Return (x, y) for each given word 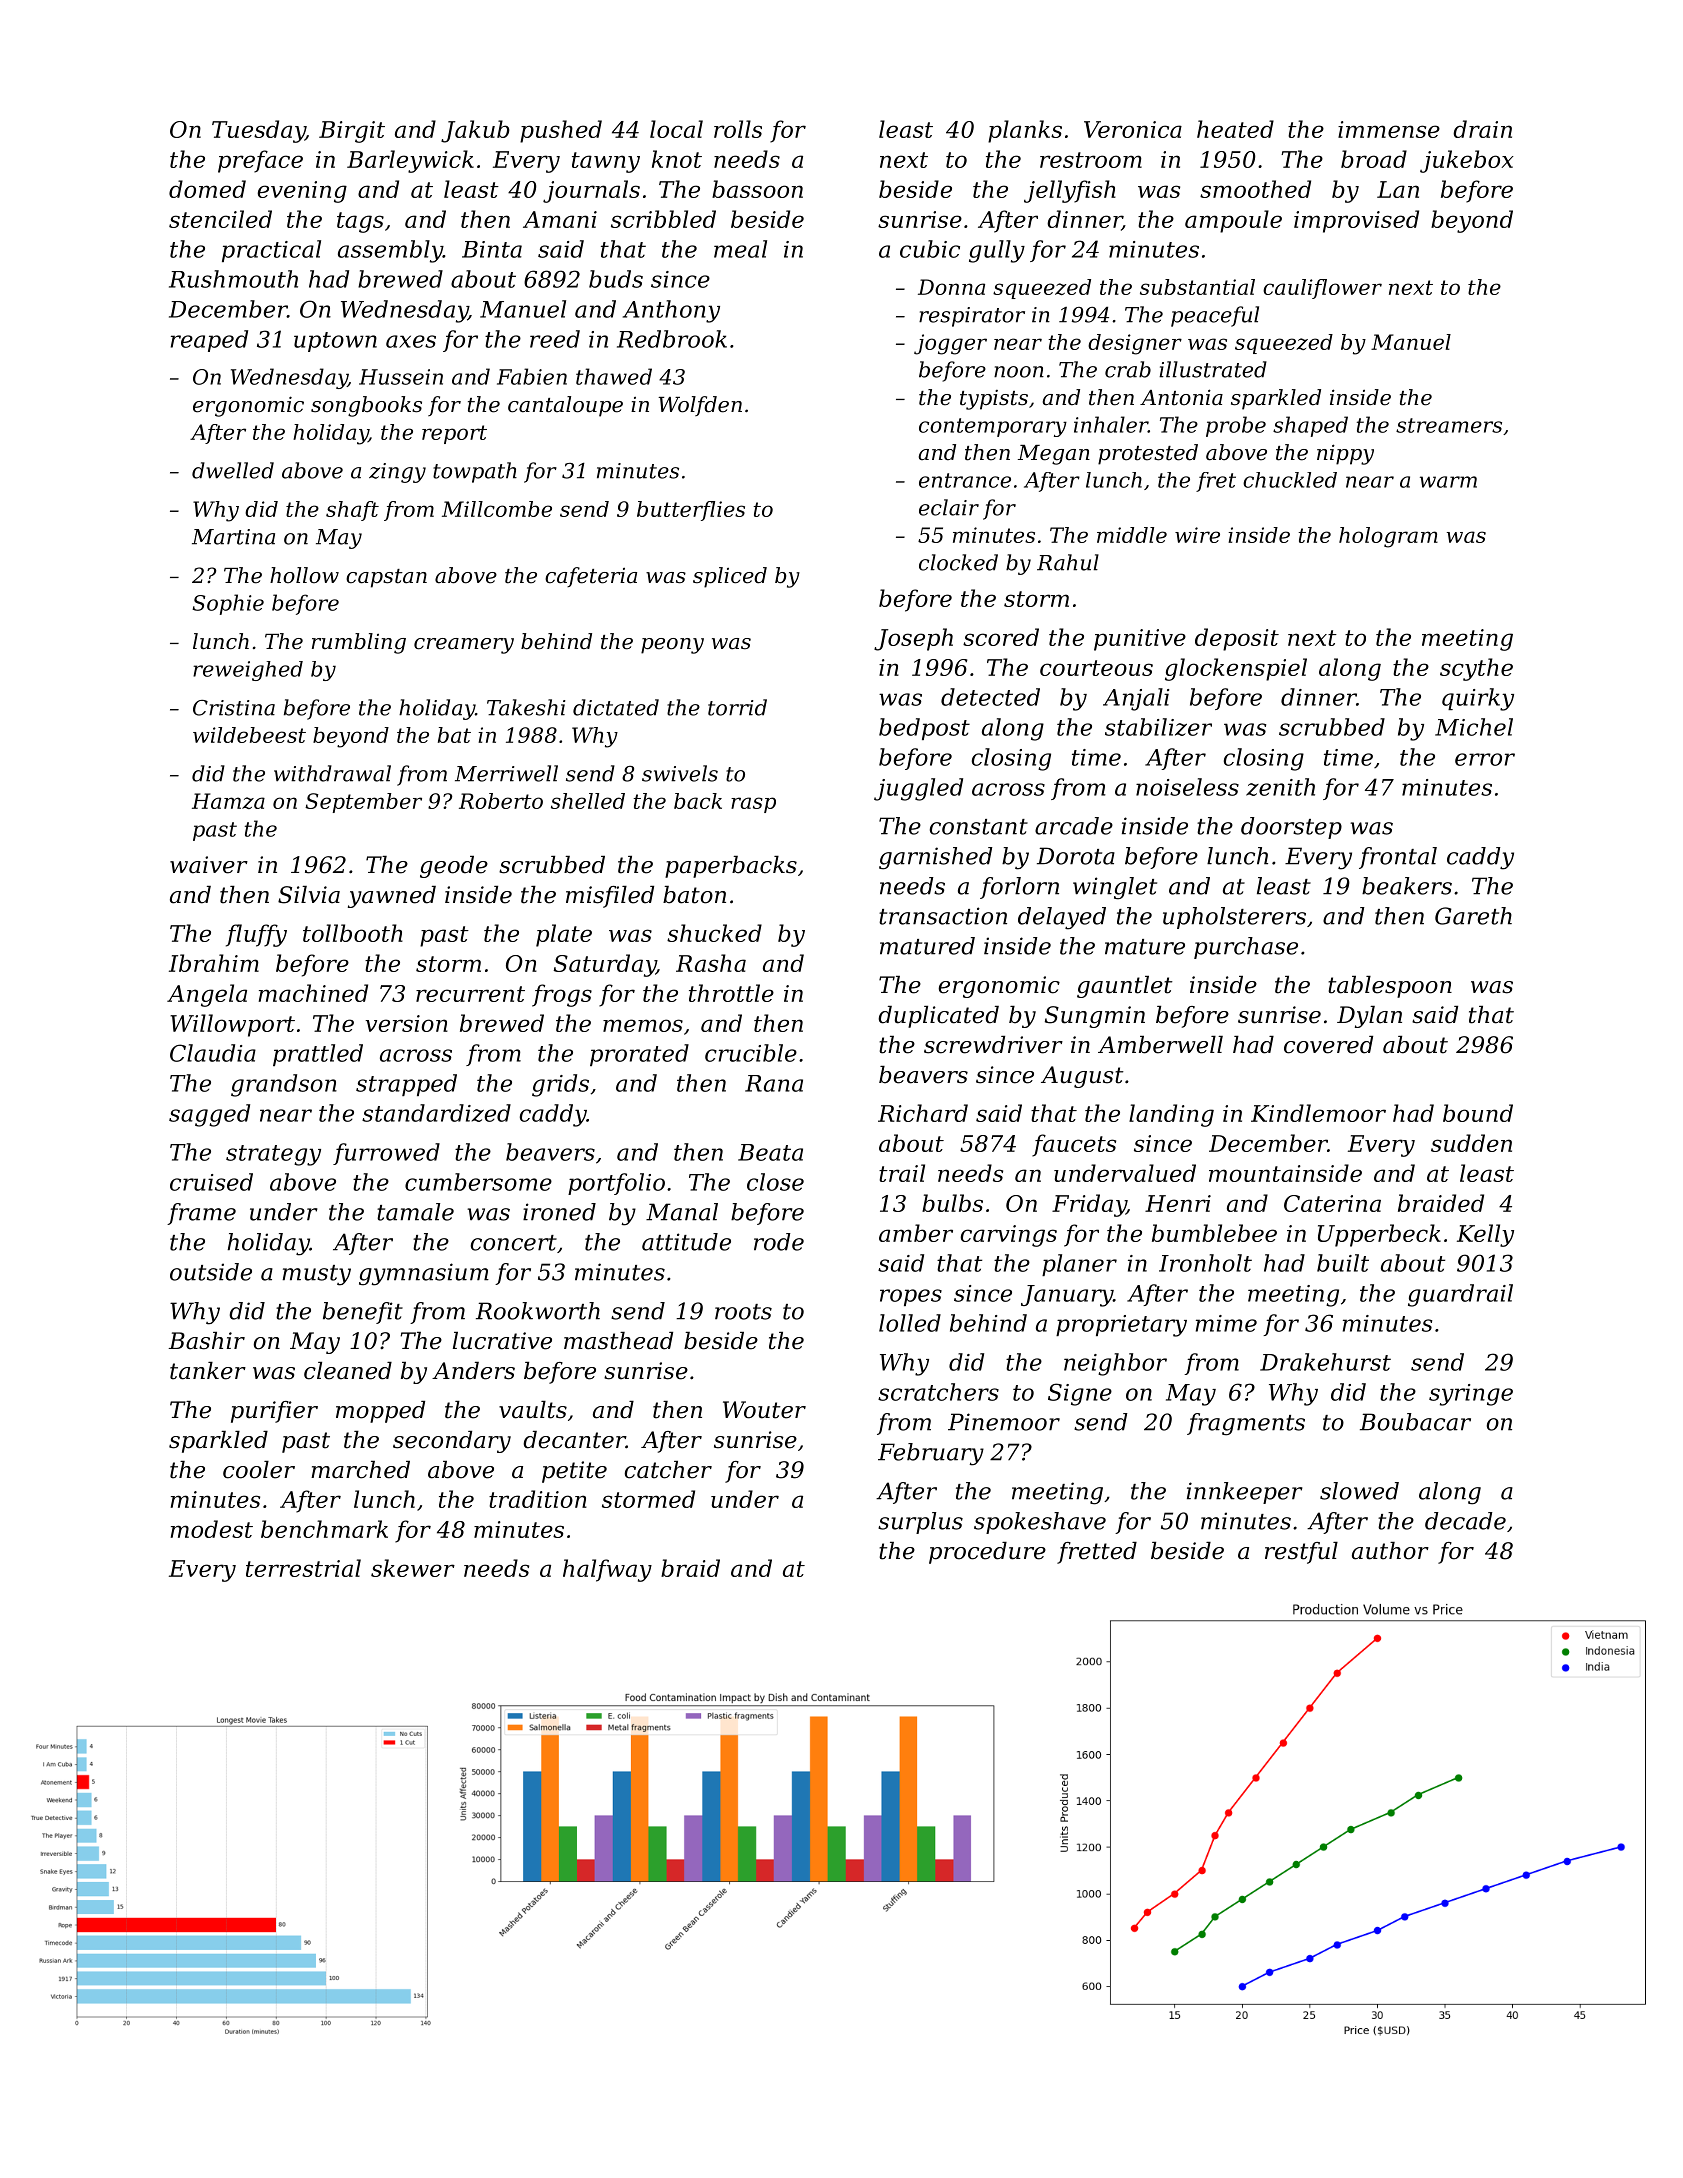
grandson (284, 1085)
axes (411, 341)
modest (211, 1529)
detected (990, 697)
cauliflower (1322, 289)
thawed (614, 376)
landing (1171, 1115)
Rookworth (538, 1311)
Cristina (234, 708)
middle (1132, 535)
